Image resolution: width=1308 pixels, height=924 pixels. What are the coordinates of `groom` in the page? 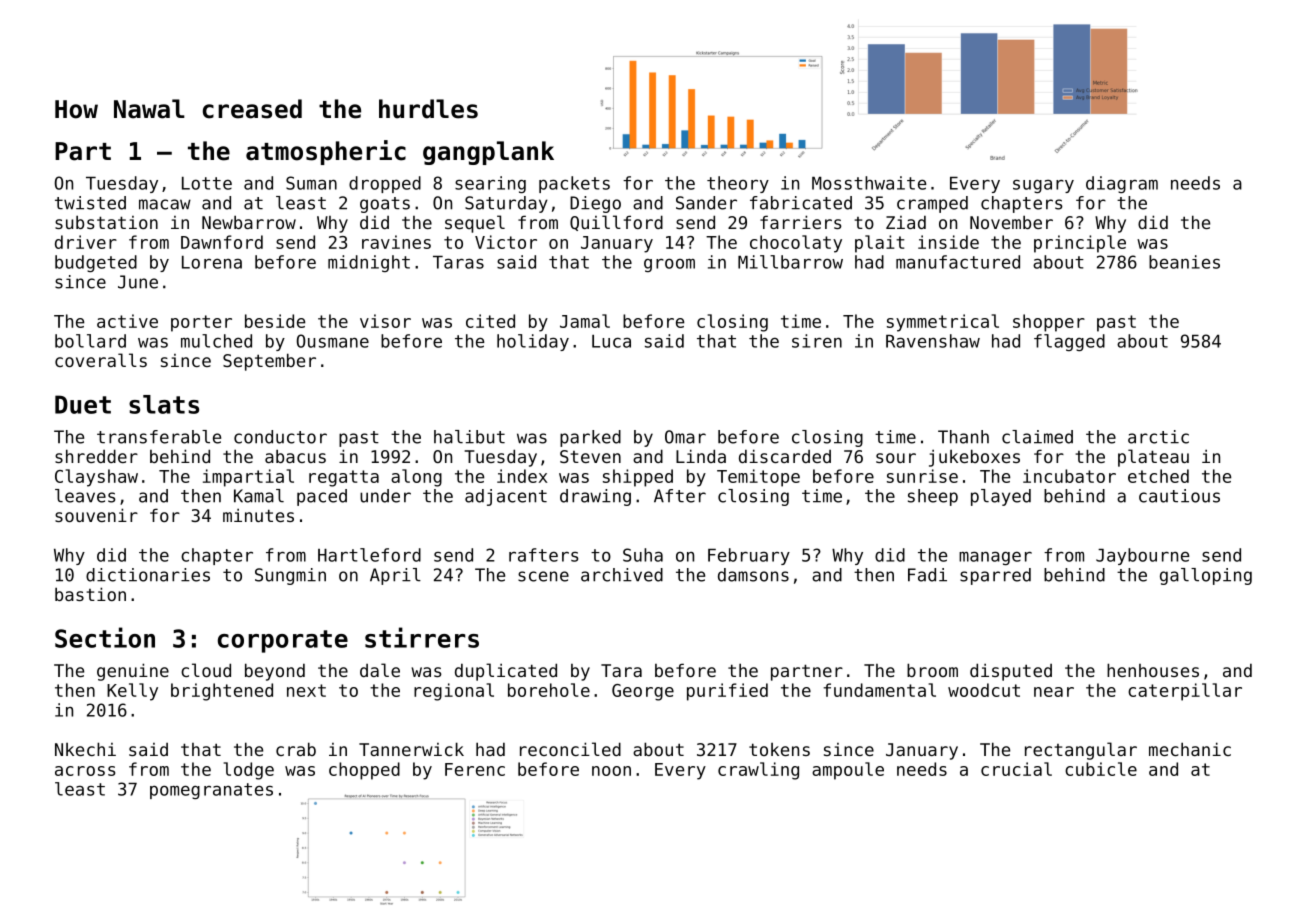 It's located at (669, 265).
